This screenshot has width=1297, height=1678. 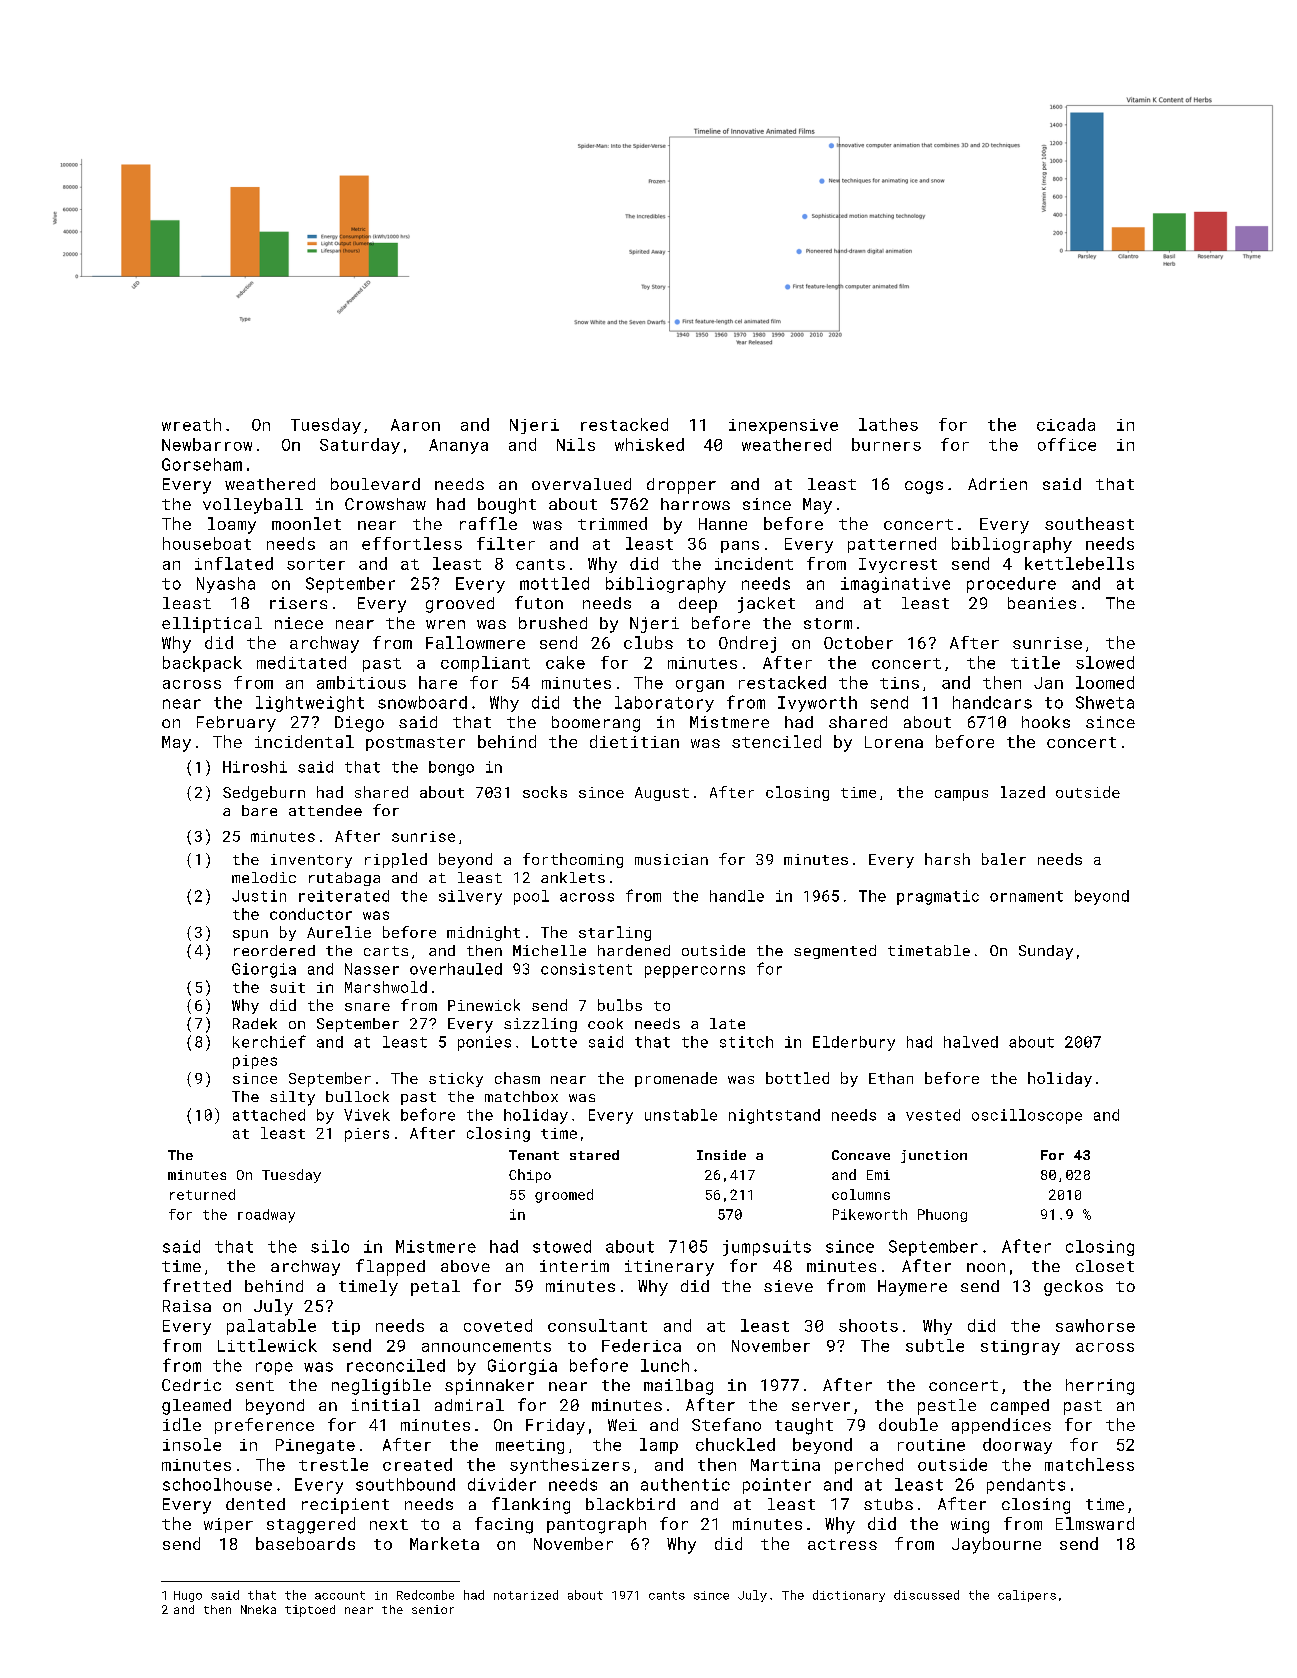 What do you see at coordinates (1105, 1266) in the screenshot?
I see `closet` at bounding box center [1105, 1266].
